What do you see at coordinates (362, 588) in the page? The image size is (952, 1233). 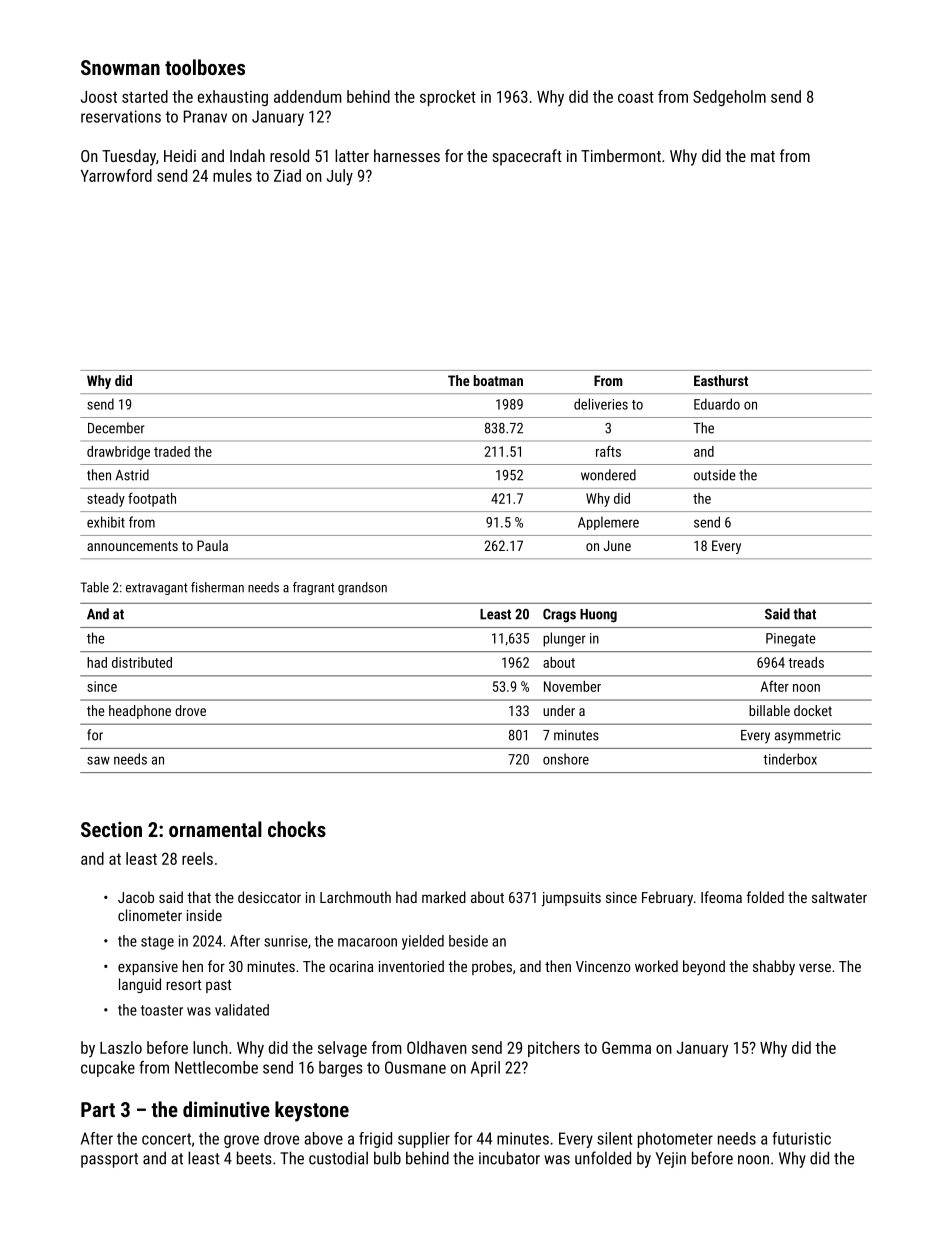 I see `grandson` at bounding box center [362, 588].
